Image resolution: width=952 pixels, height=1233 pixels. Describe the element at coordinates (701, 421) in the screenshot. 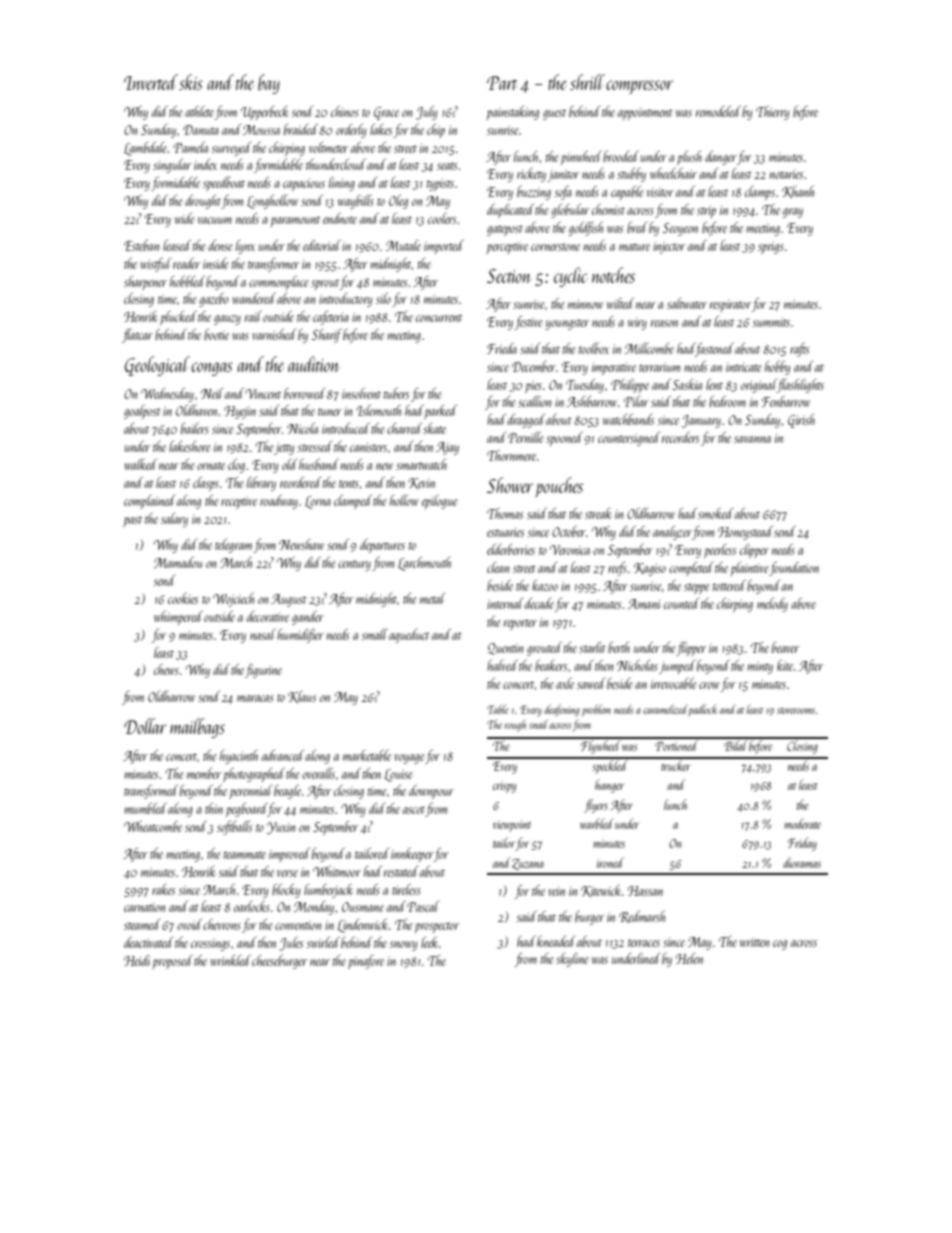

I see `January` at that location.
